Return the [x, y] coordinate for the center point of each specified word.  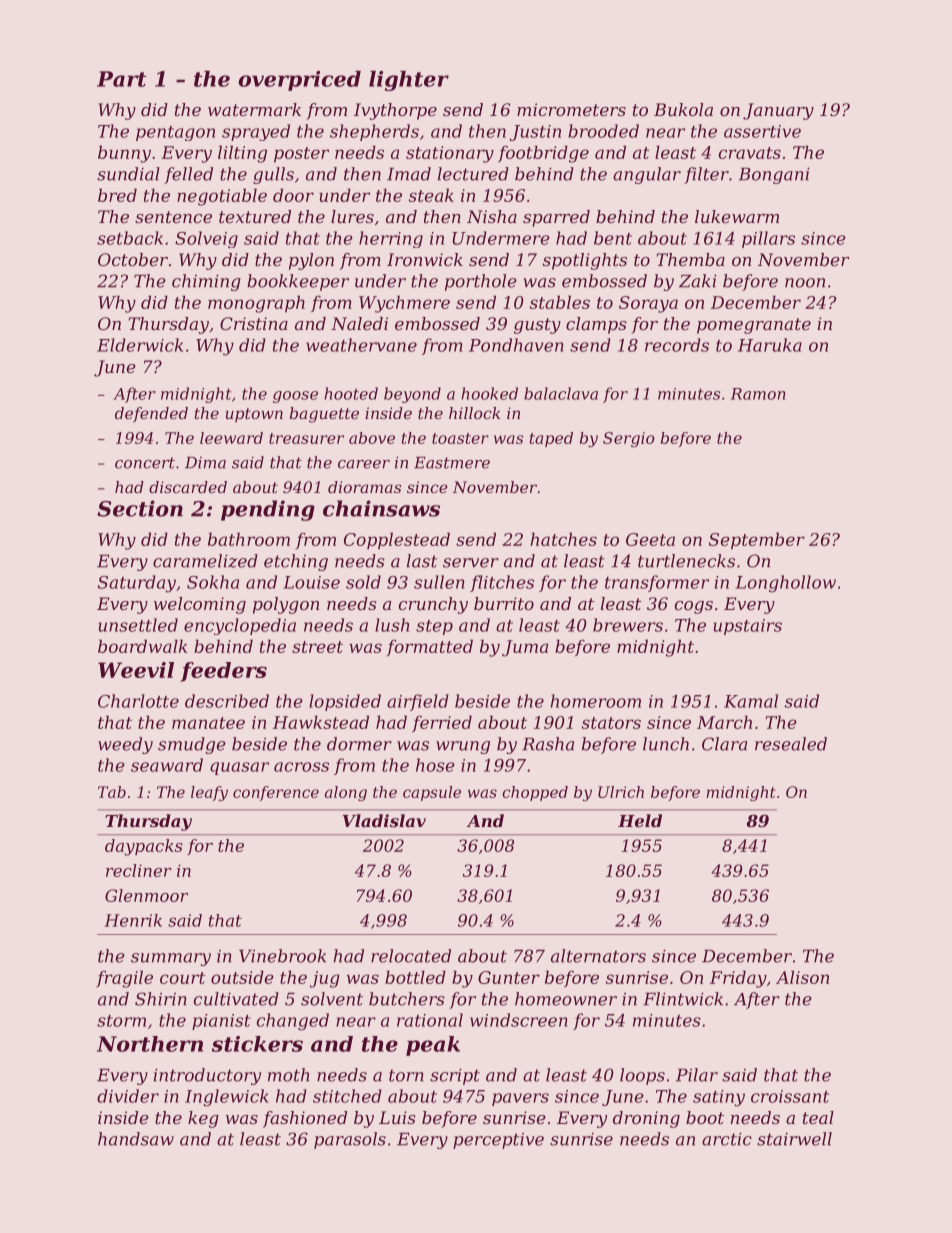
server [471, 563]
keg [203, 1119]
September [757, 541]
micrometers [571, 109]
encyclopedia [240, 626]
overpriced [299, 81]
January [778, 111]
